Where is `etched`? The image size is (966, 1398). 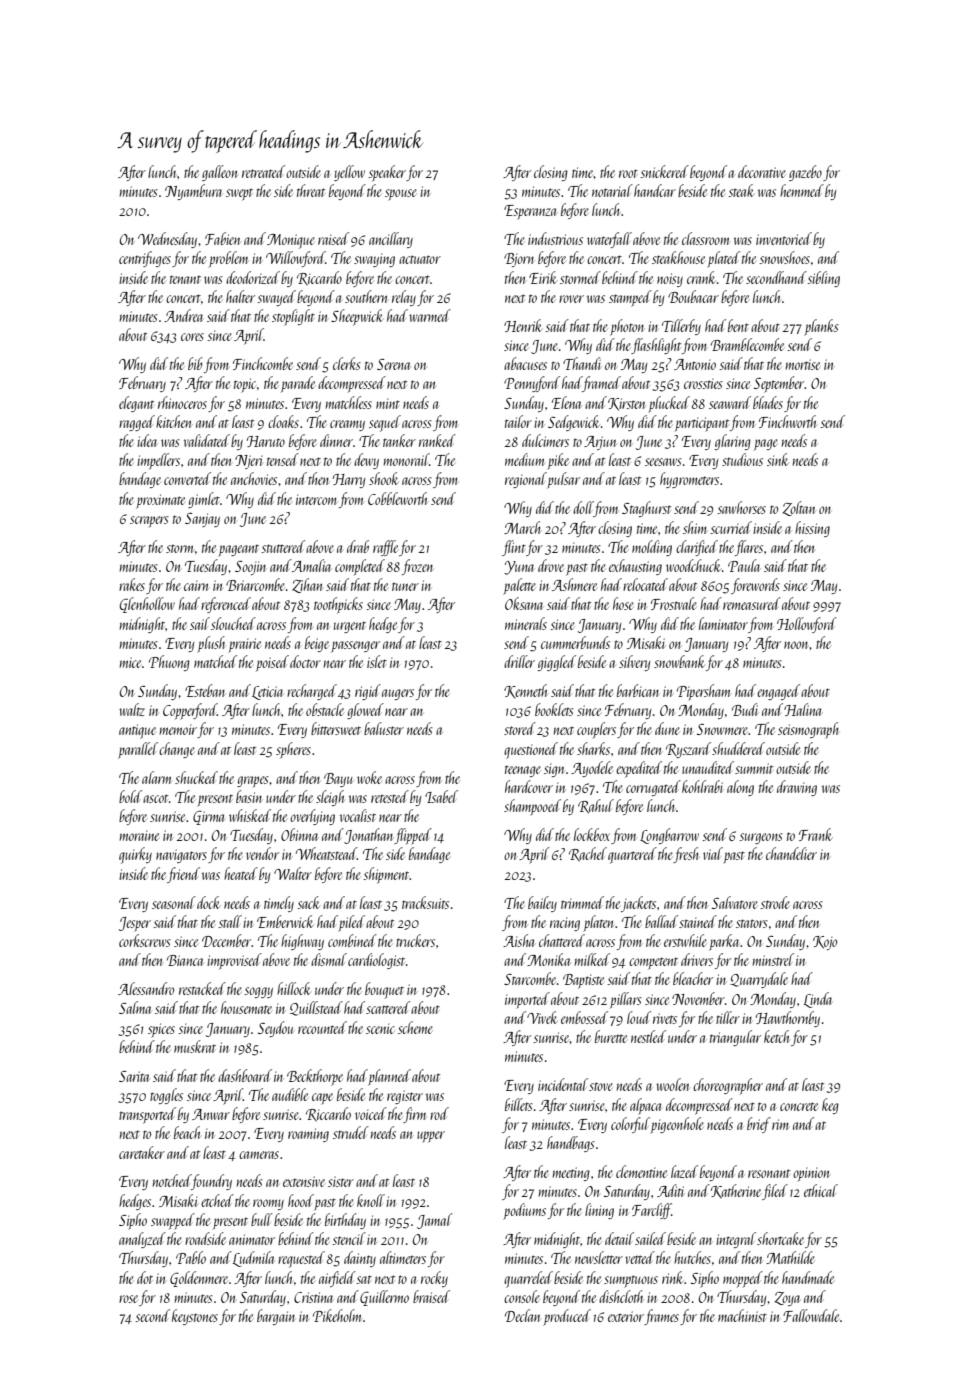 etched is located at coordinates (217, 1200).
